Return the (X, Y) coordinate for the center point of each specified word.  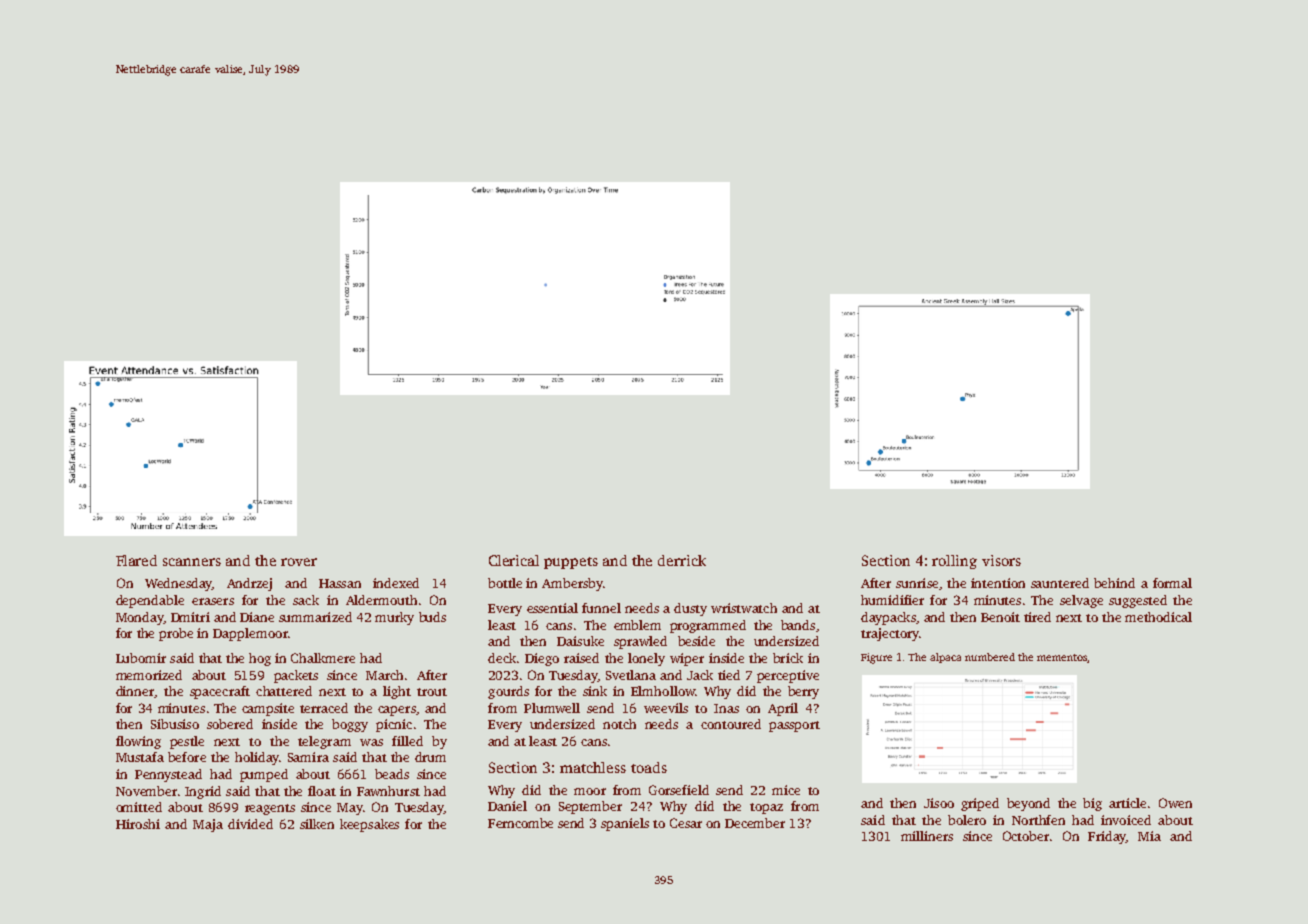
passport (794, 726)
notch (619, 724)
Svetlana (631, 675)
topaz (766, 808)
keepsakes (369, 825)
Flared (136, 560)
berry (803, 692)
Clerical (514, 560)
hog (260, 659)
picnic (394, 725)
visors (1001, 560)
